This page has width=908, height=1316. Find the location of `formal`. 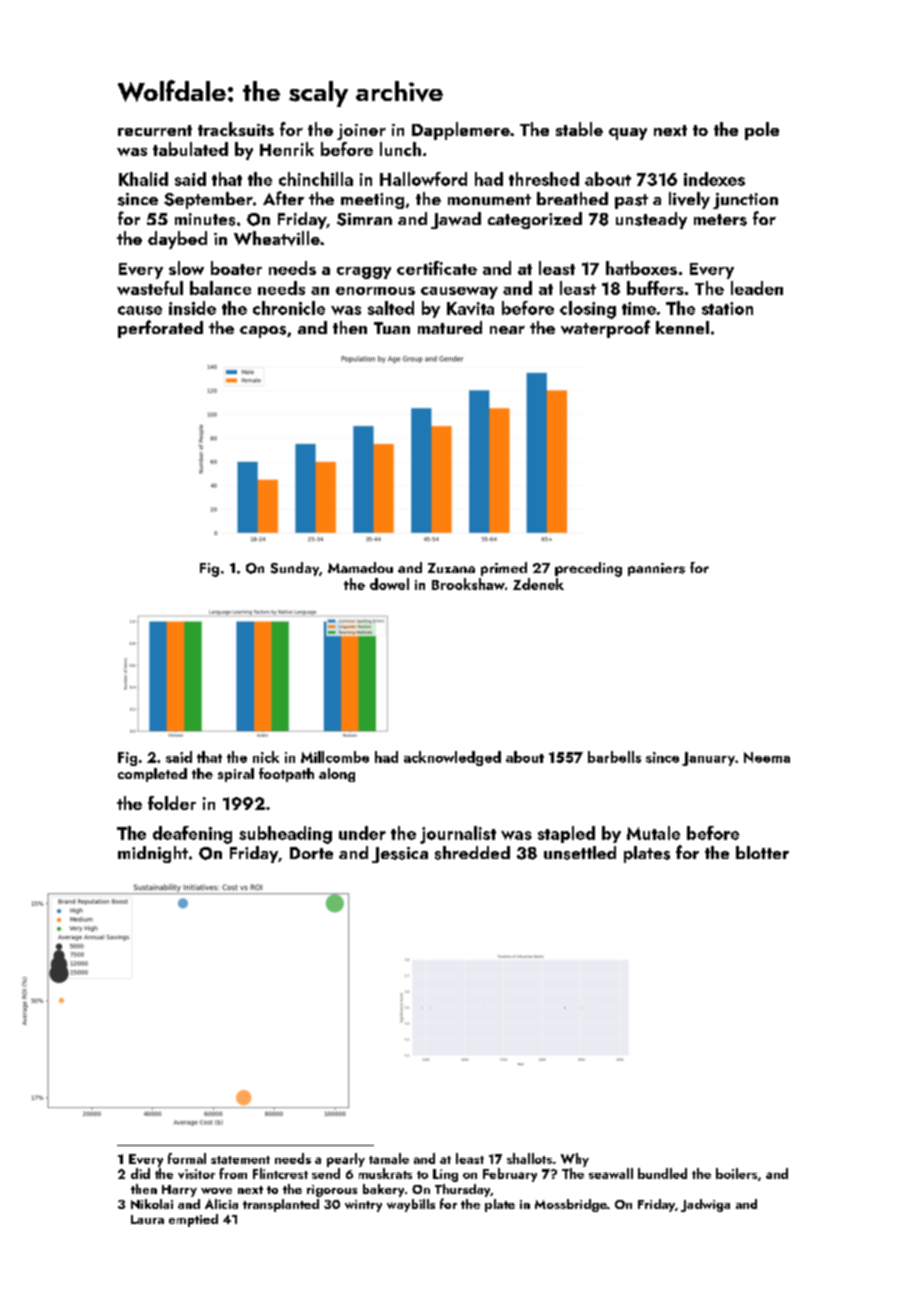

formal is located at coordinates (187, 1158).
